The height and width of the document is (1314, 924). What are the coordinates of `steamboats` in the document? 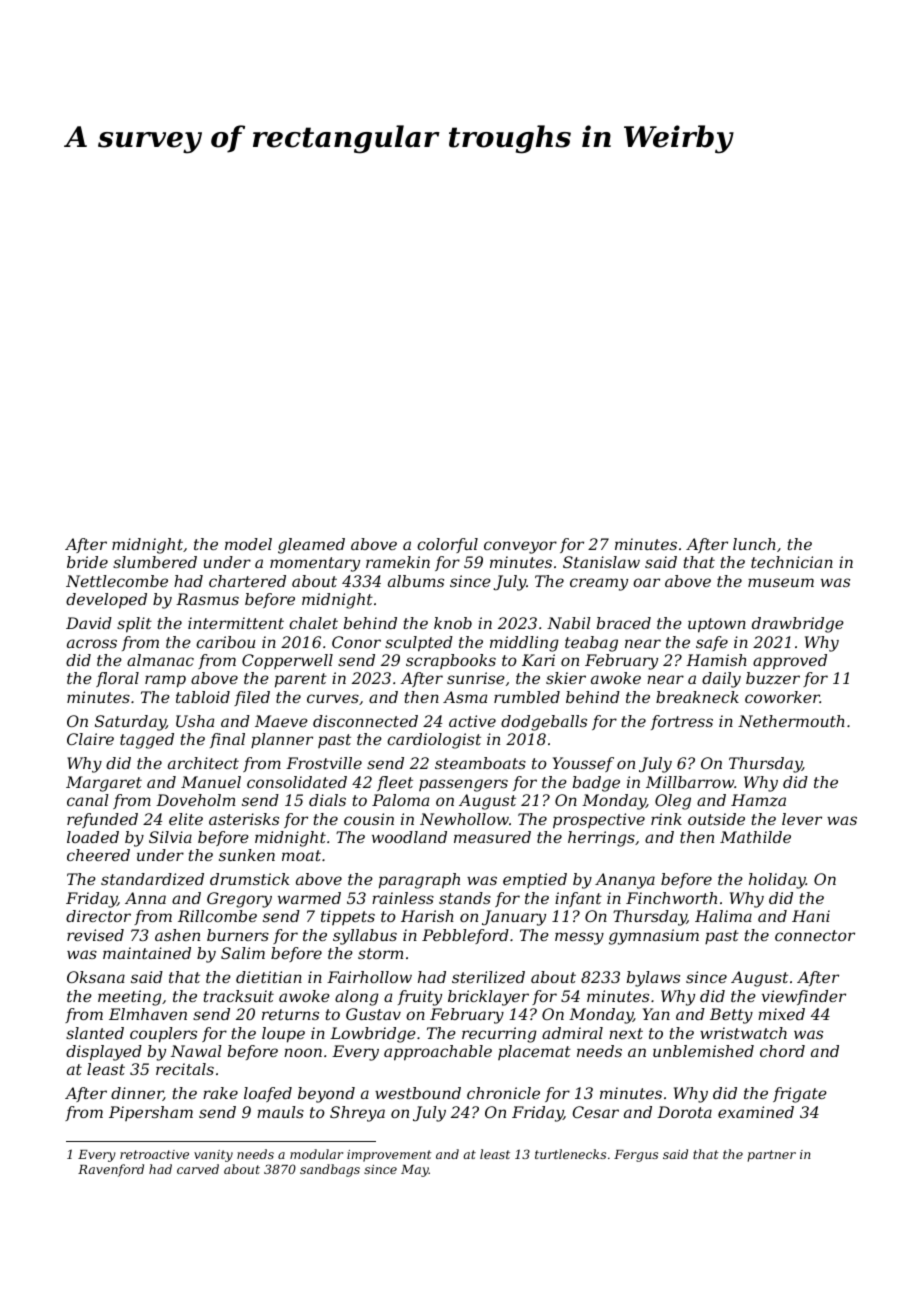 It's located at (480, 763).
